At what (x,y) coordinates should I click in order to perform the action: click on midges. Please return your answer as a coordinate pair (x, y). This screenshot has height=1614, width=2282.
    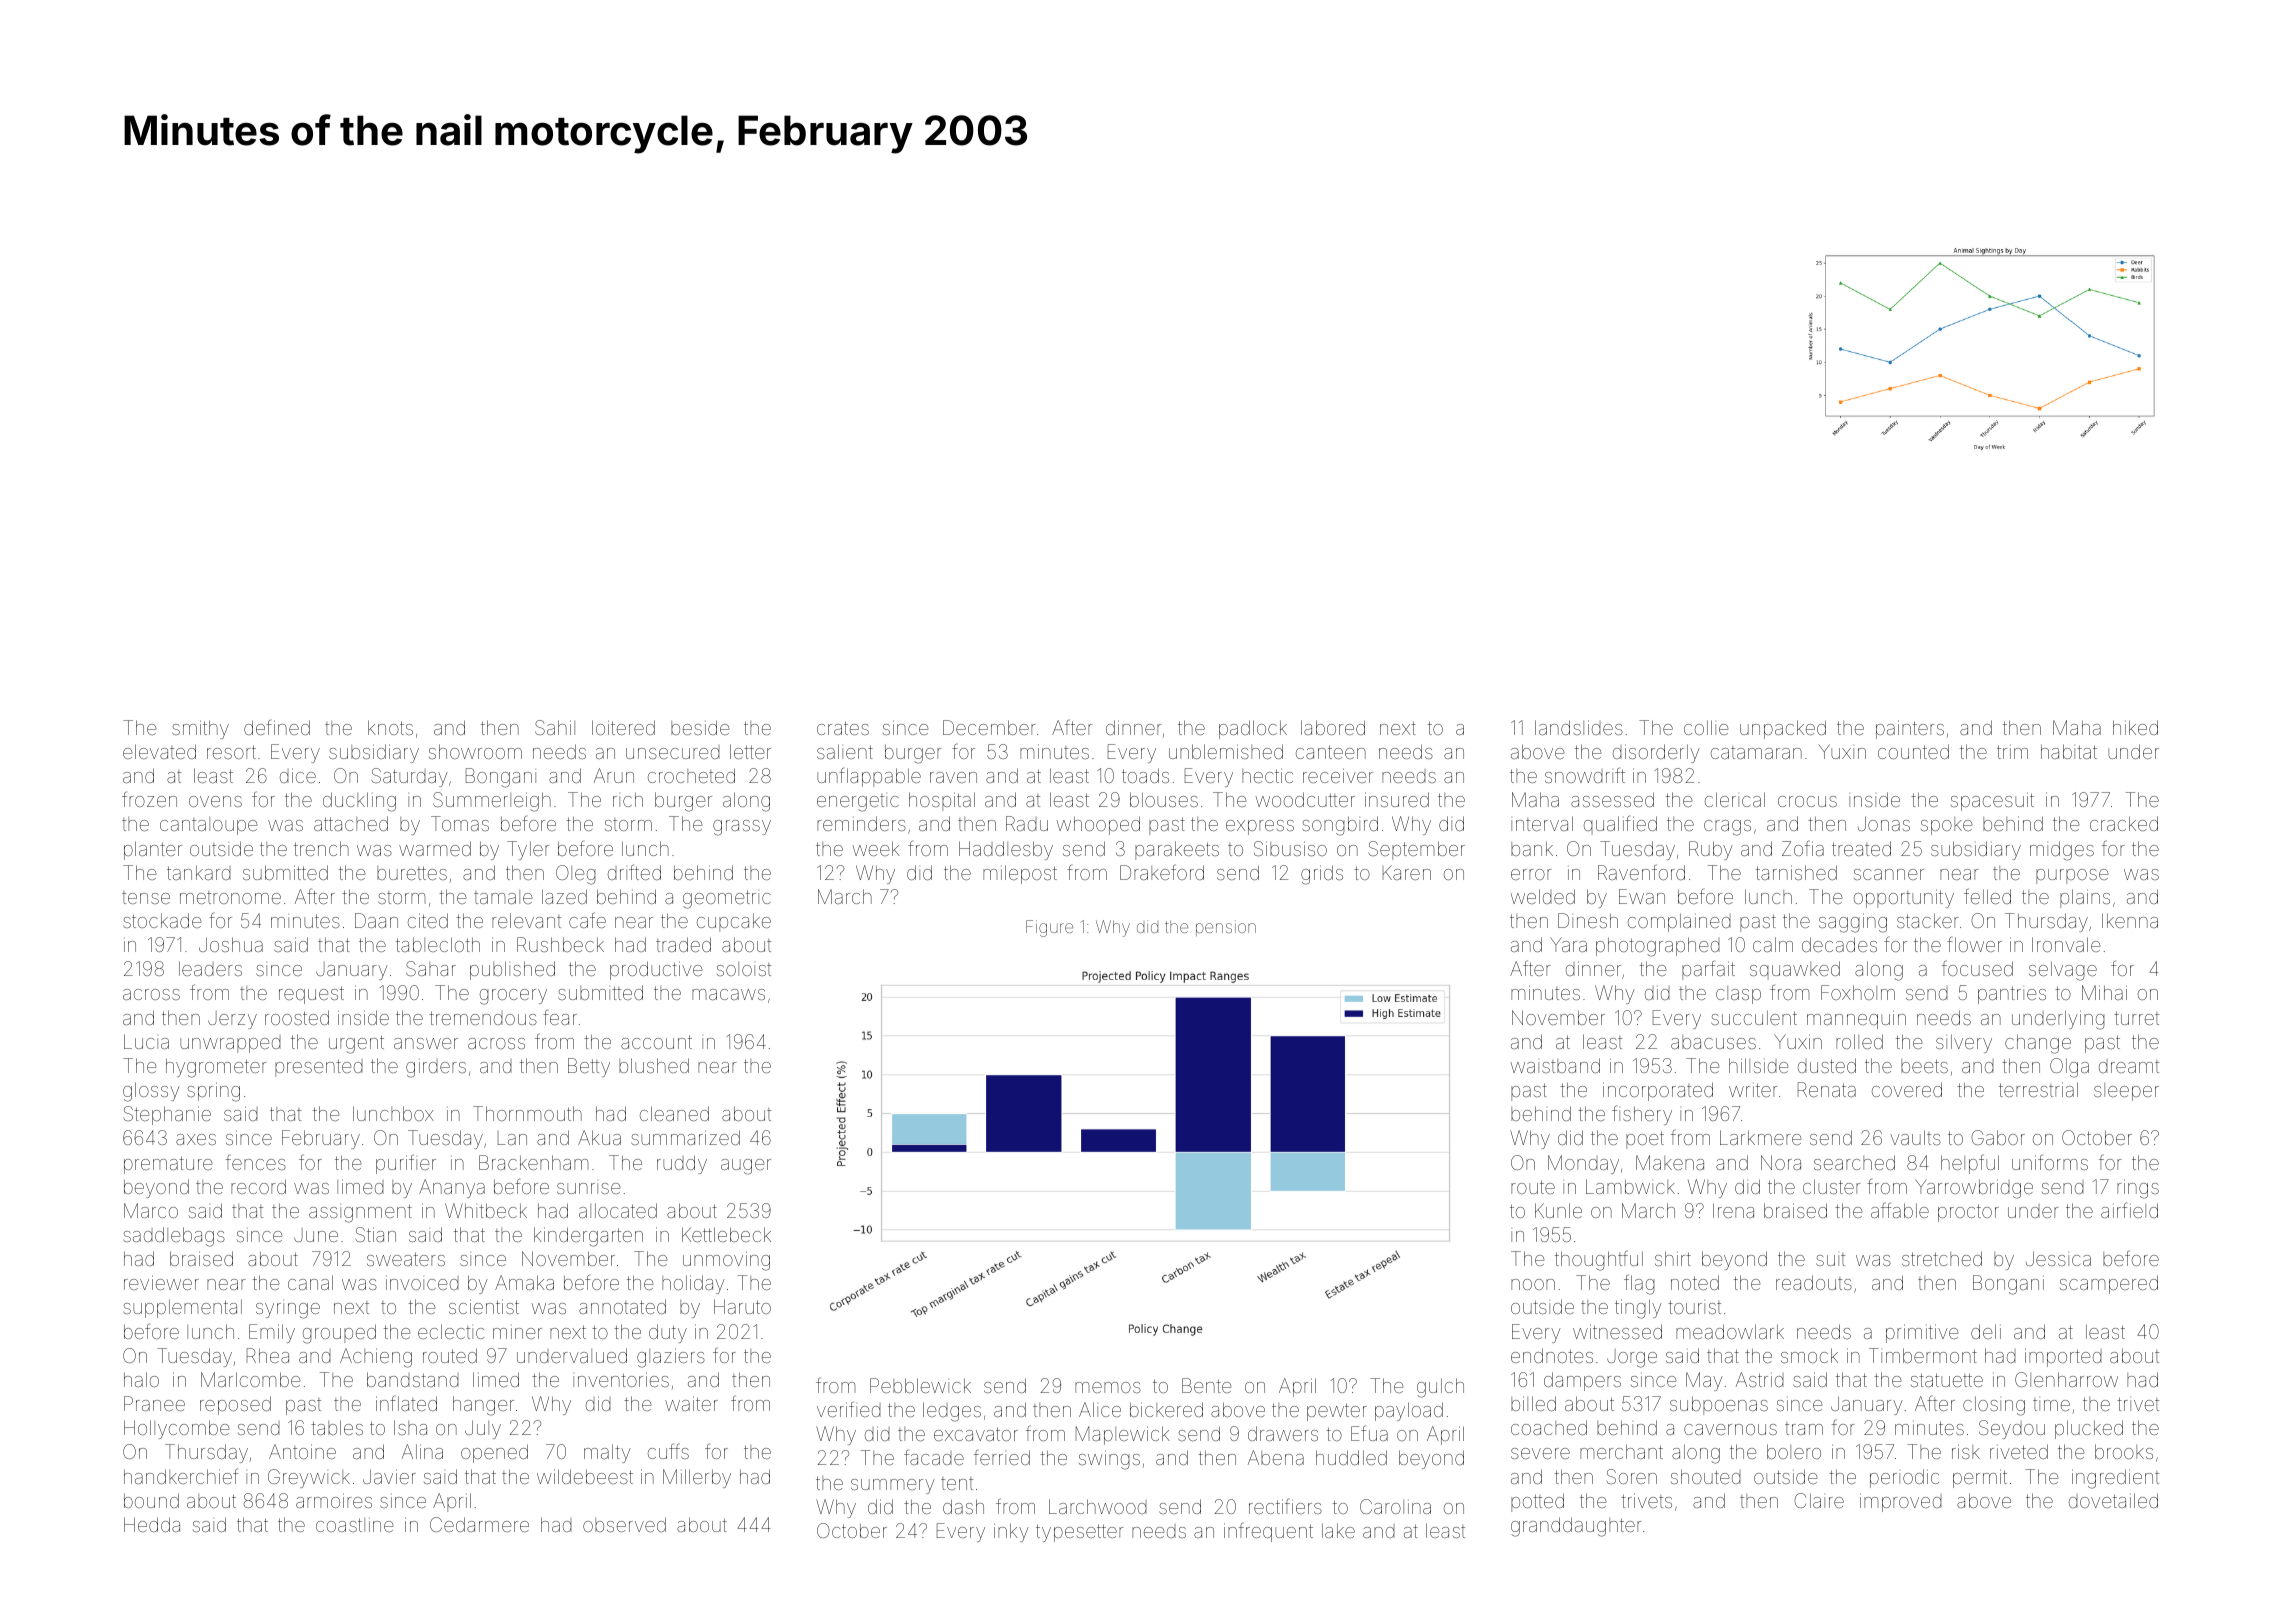
    Looking at the image, I should click on (2062, 851).
